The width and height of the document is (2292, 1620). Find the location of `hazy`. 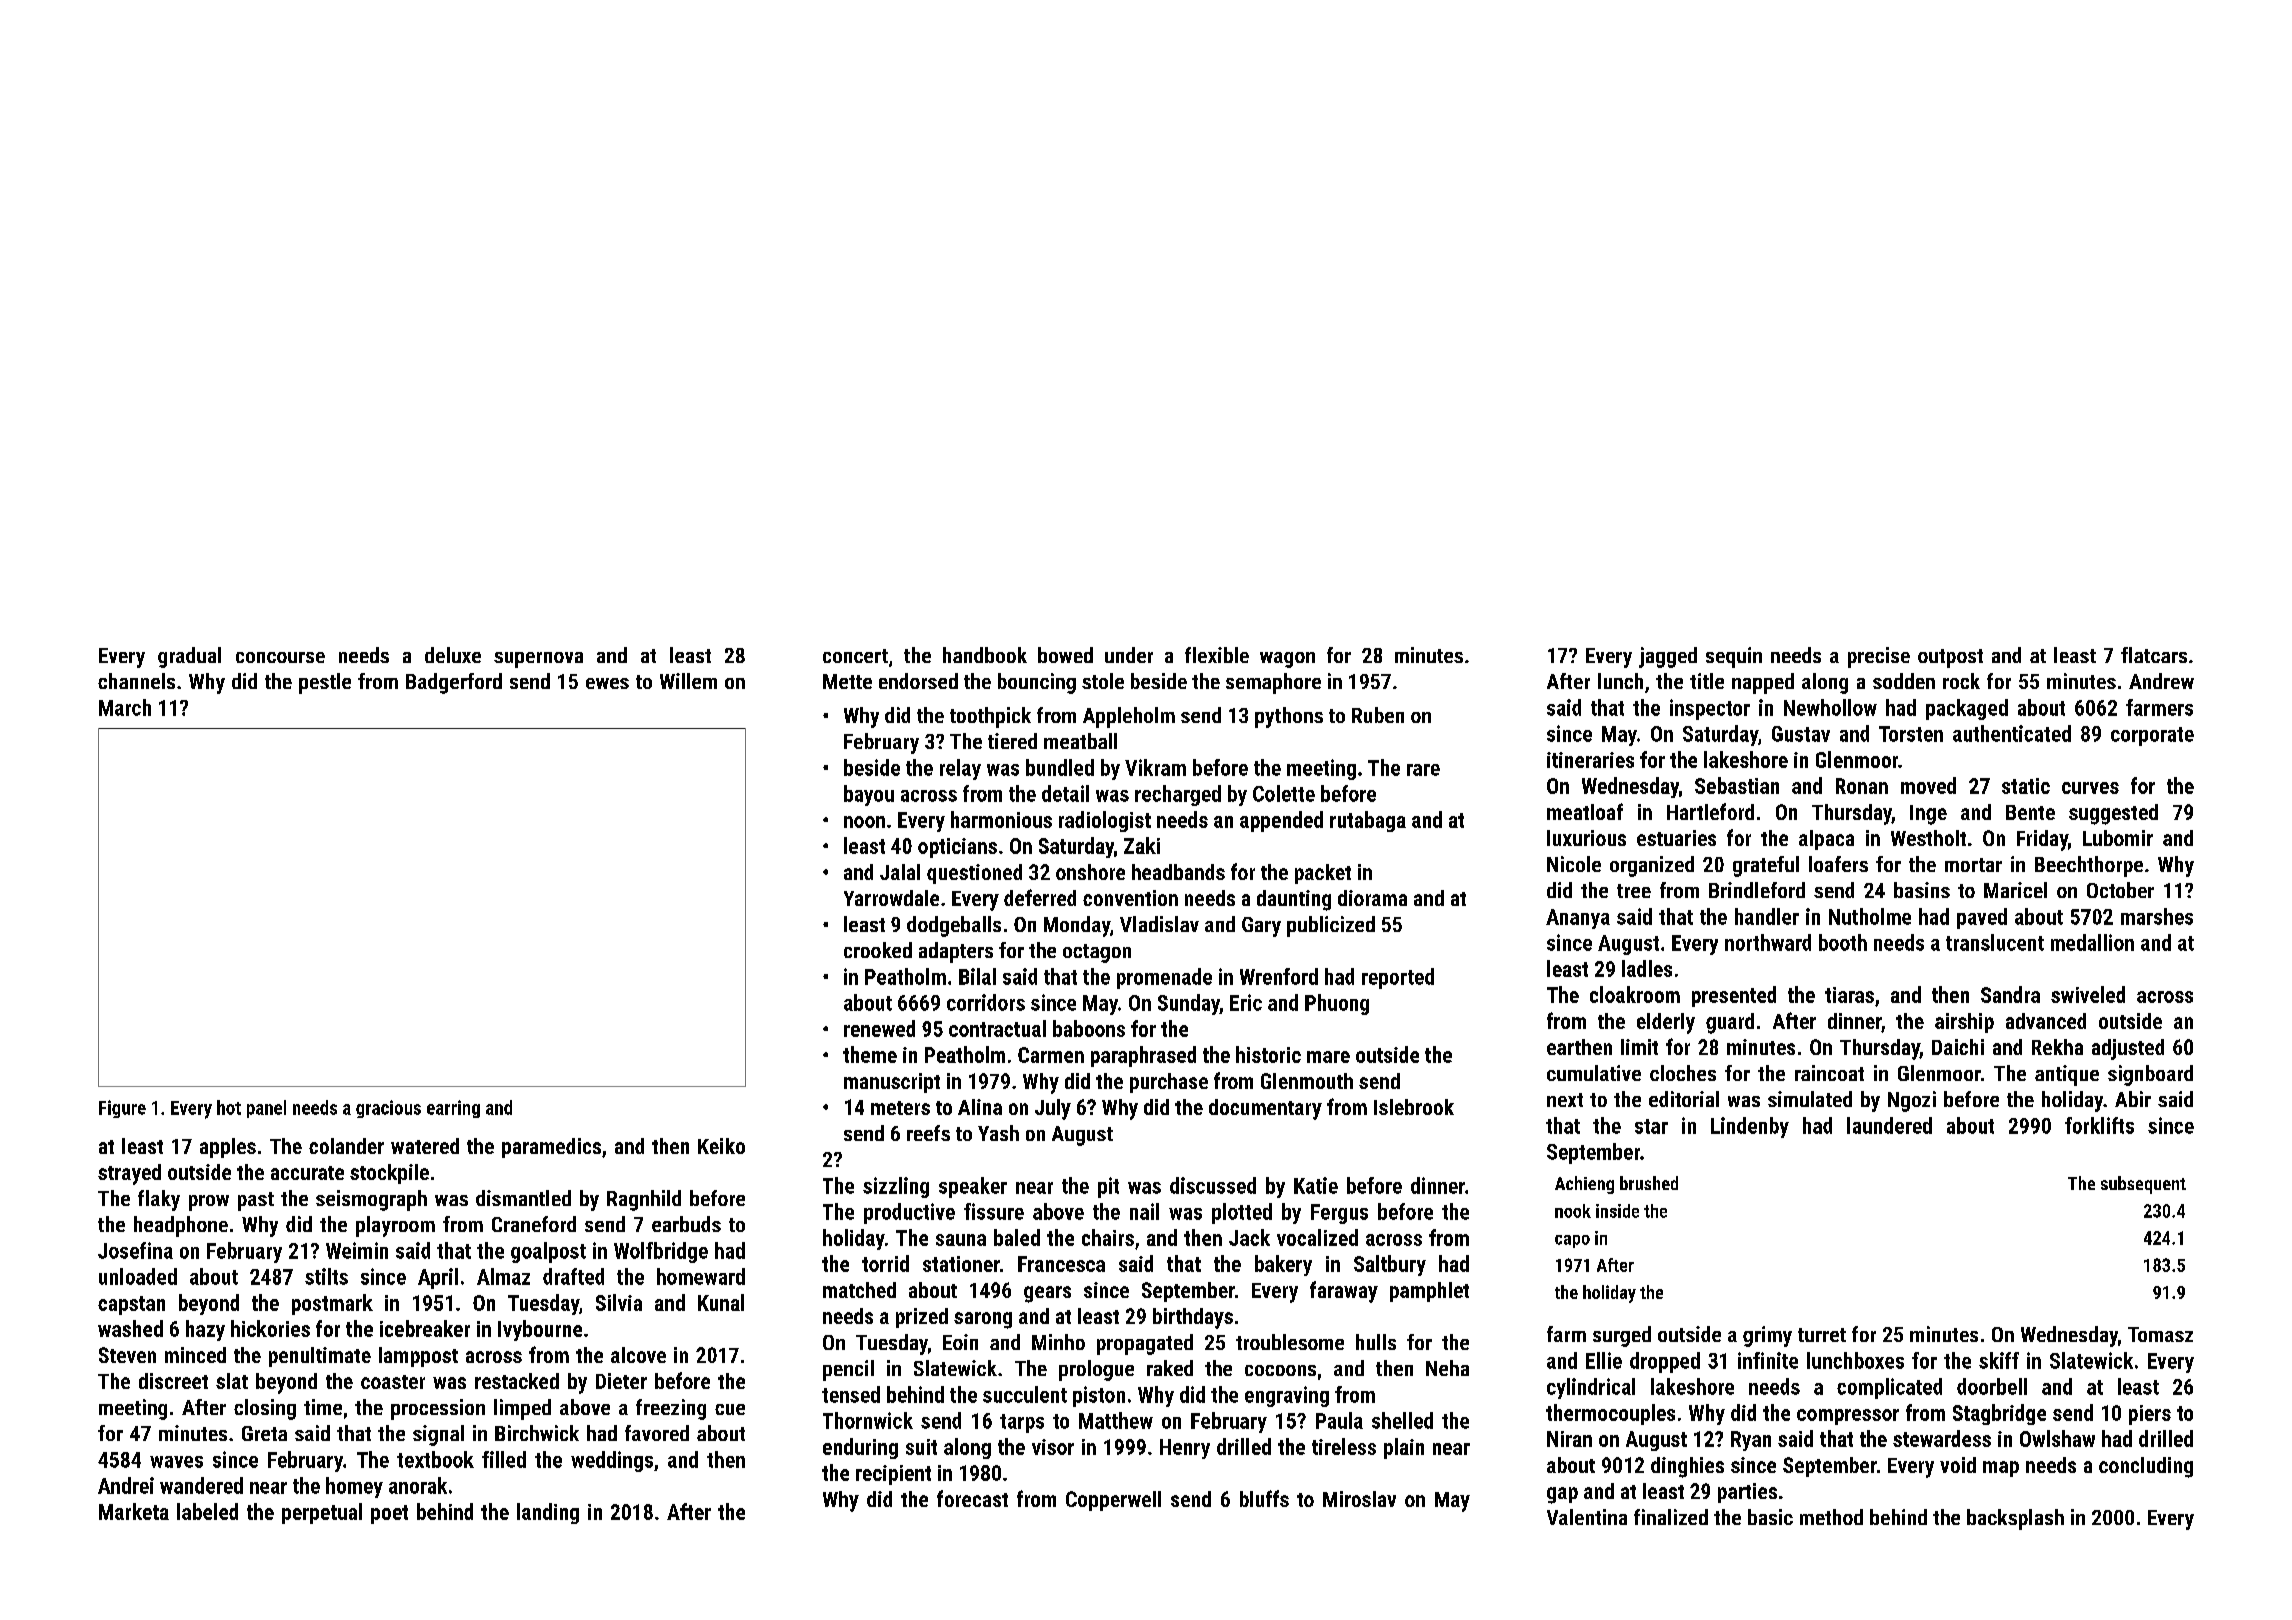

hazy is located at coordinates (205, 1330).
